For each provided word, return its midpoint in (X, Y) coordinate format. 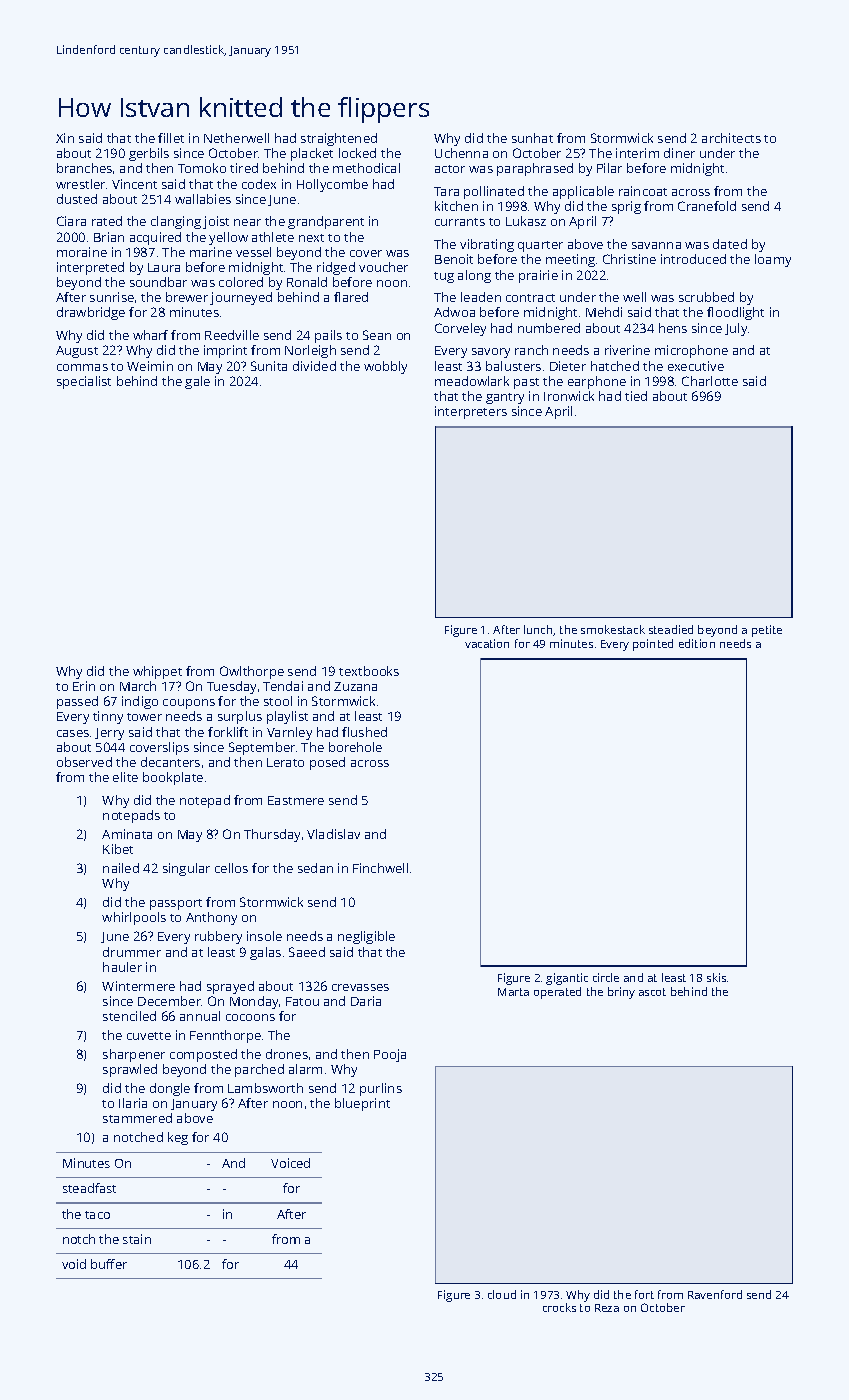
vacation (487, 643)
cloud (502, 1294)
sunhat (532, 138)
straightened (339, 139)
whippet (157, 672)
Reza (607, 1308)
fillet (171, 138)
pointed (653, 645)
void (74, 1264)
